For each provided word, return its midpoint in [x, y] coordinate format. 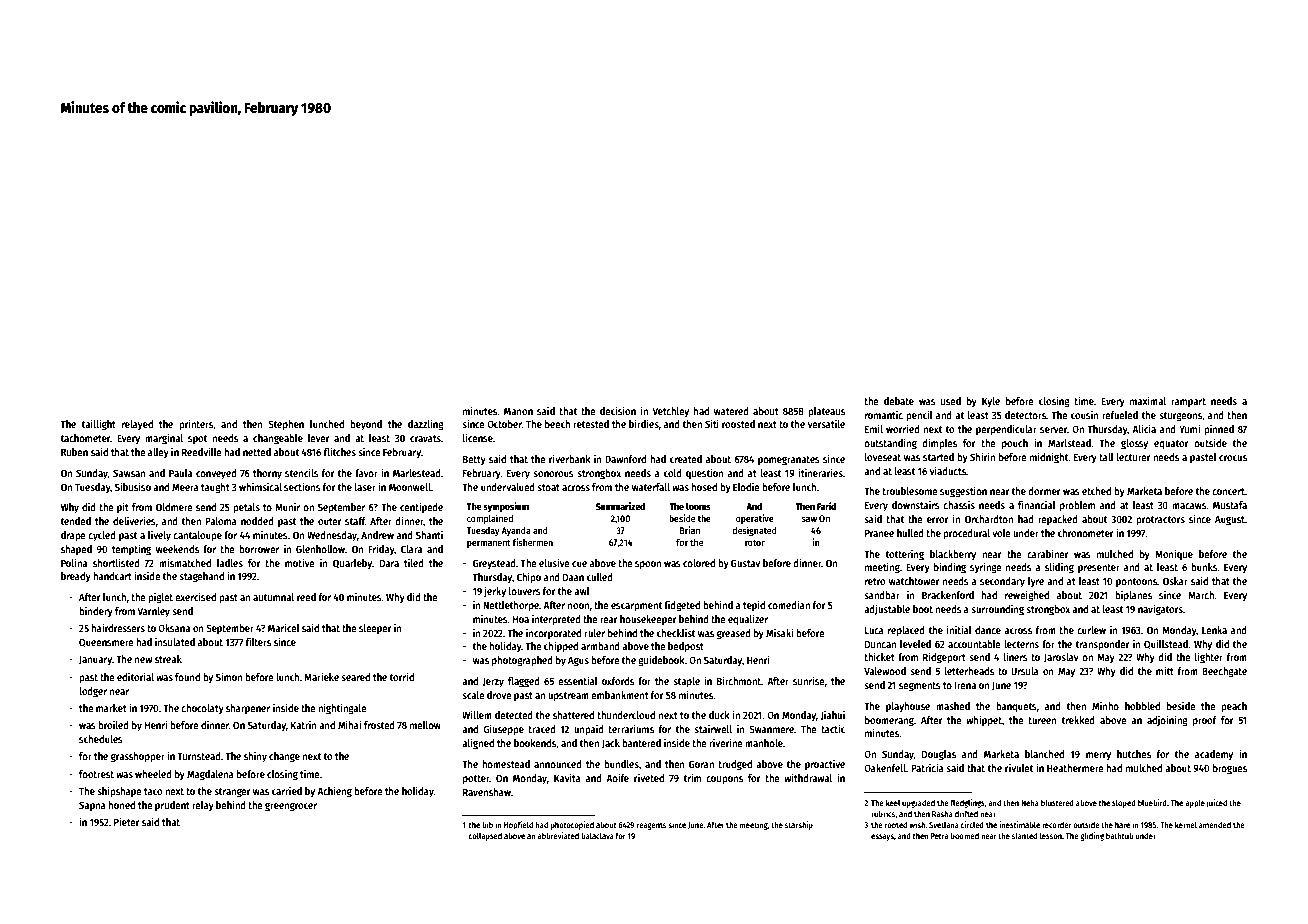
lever [319, 438]
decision [618, 411]
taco [153, 791]
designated [754, 531]
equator [1171, 444]
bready [76, 577]
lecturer [1134, 457]
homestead [506, 764]
